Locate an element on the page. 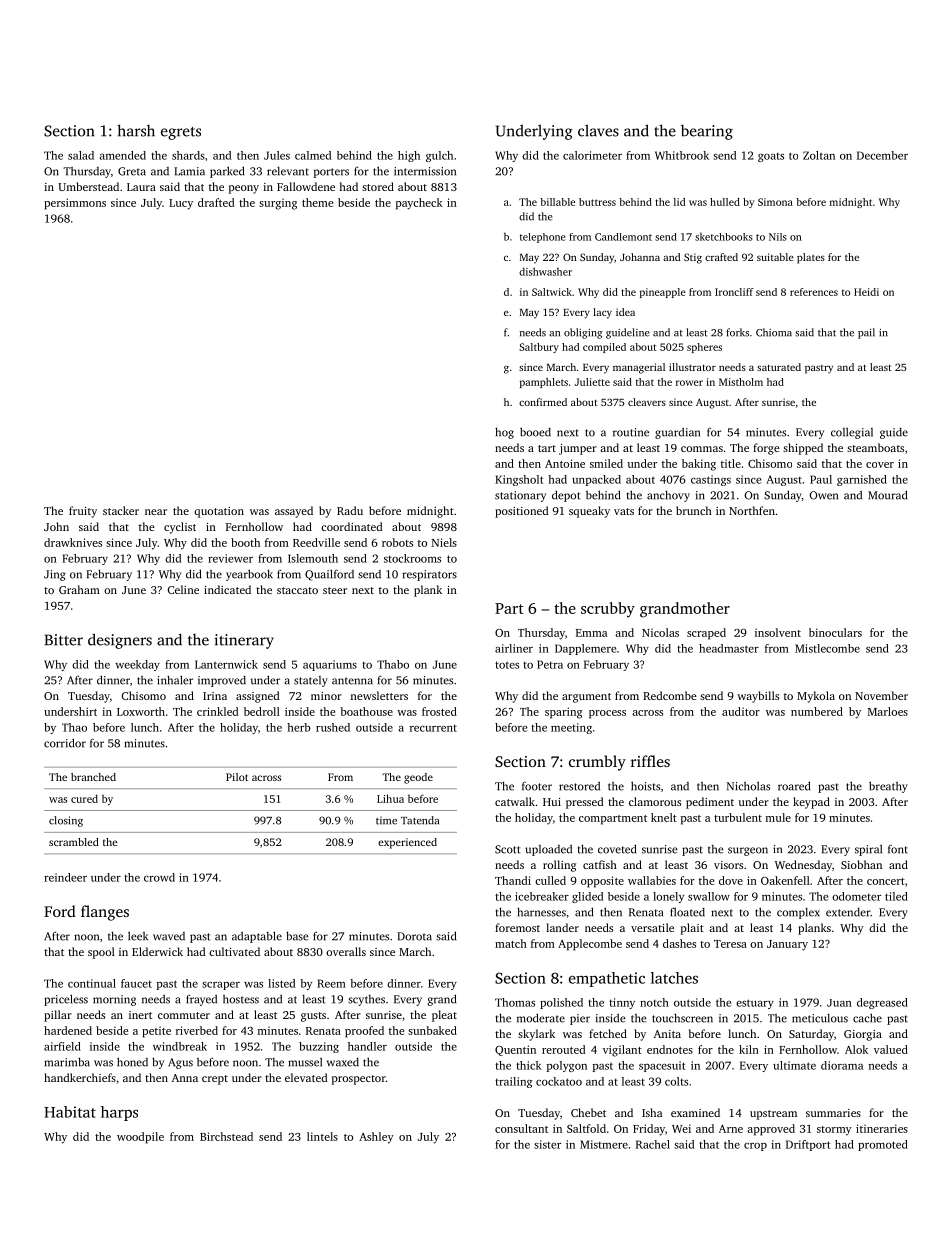 The width and height of the document is (952, 1233). binoculars is located at coordinates (835, 632).
